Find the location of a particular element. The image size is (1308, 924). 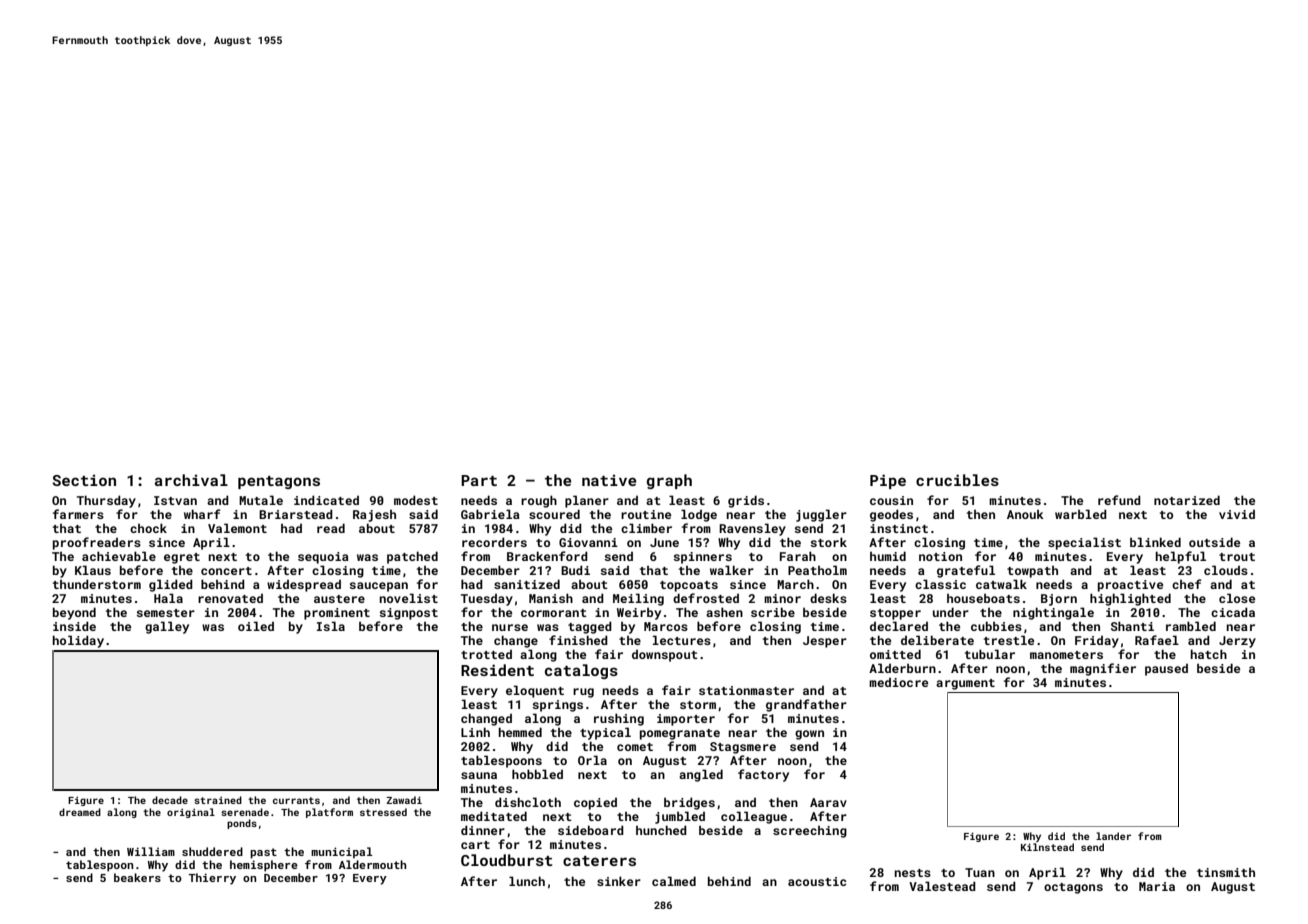

tinsmith is located at coordinates (1226, 872).
